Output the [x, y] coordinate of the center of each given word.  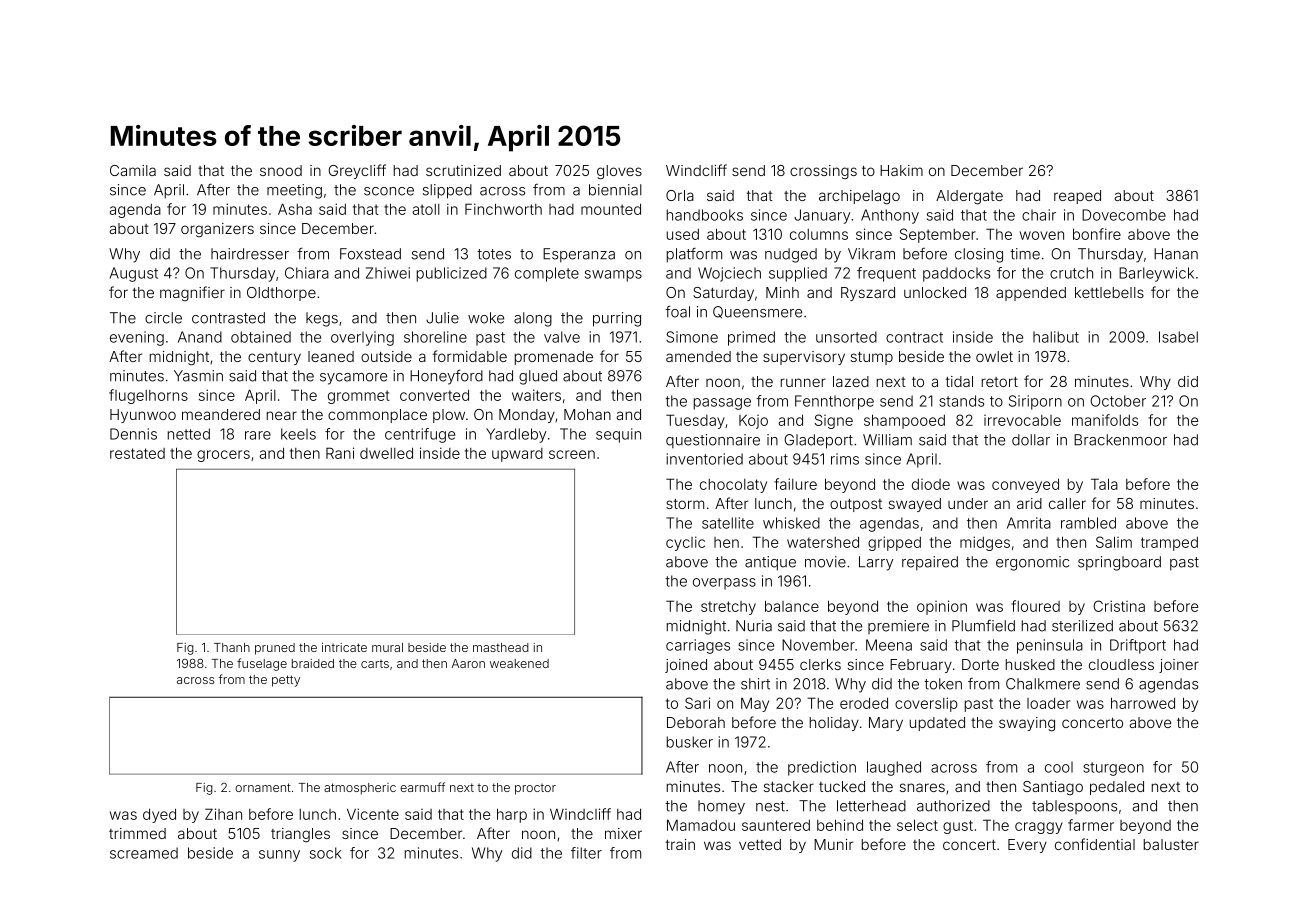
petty [286, 681]
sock [325, 853]
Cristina [1119, 606]
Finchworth [503, 209]
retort [1000, 382]
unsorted [846, 337]
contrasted [228, 318]
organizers [217, 230]
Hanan [1176, 254]
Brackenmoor [1120, 440]
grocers [223, 456]
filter [586, 853]
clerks [820, 664]
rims [845, 459]
